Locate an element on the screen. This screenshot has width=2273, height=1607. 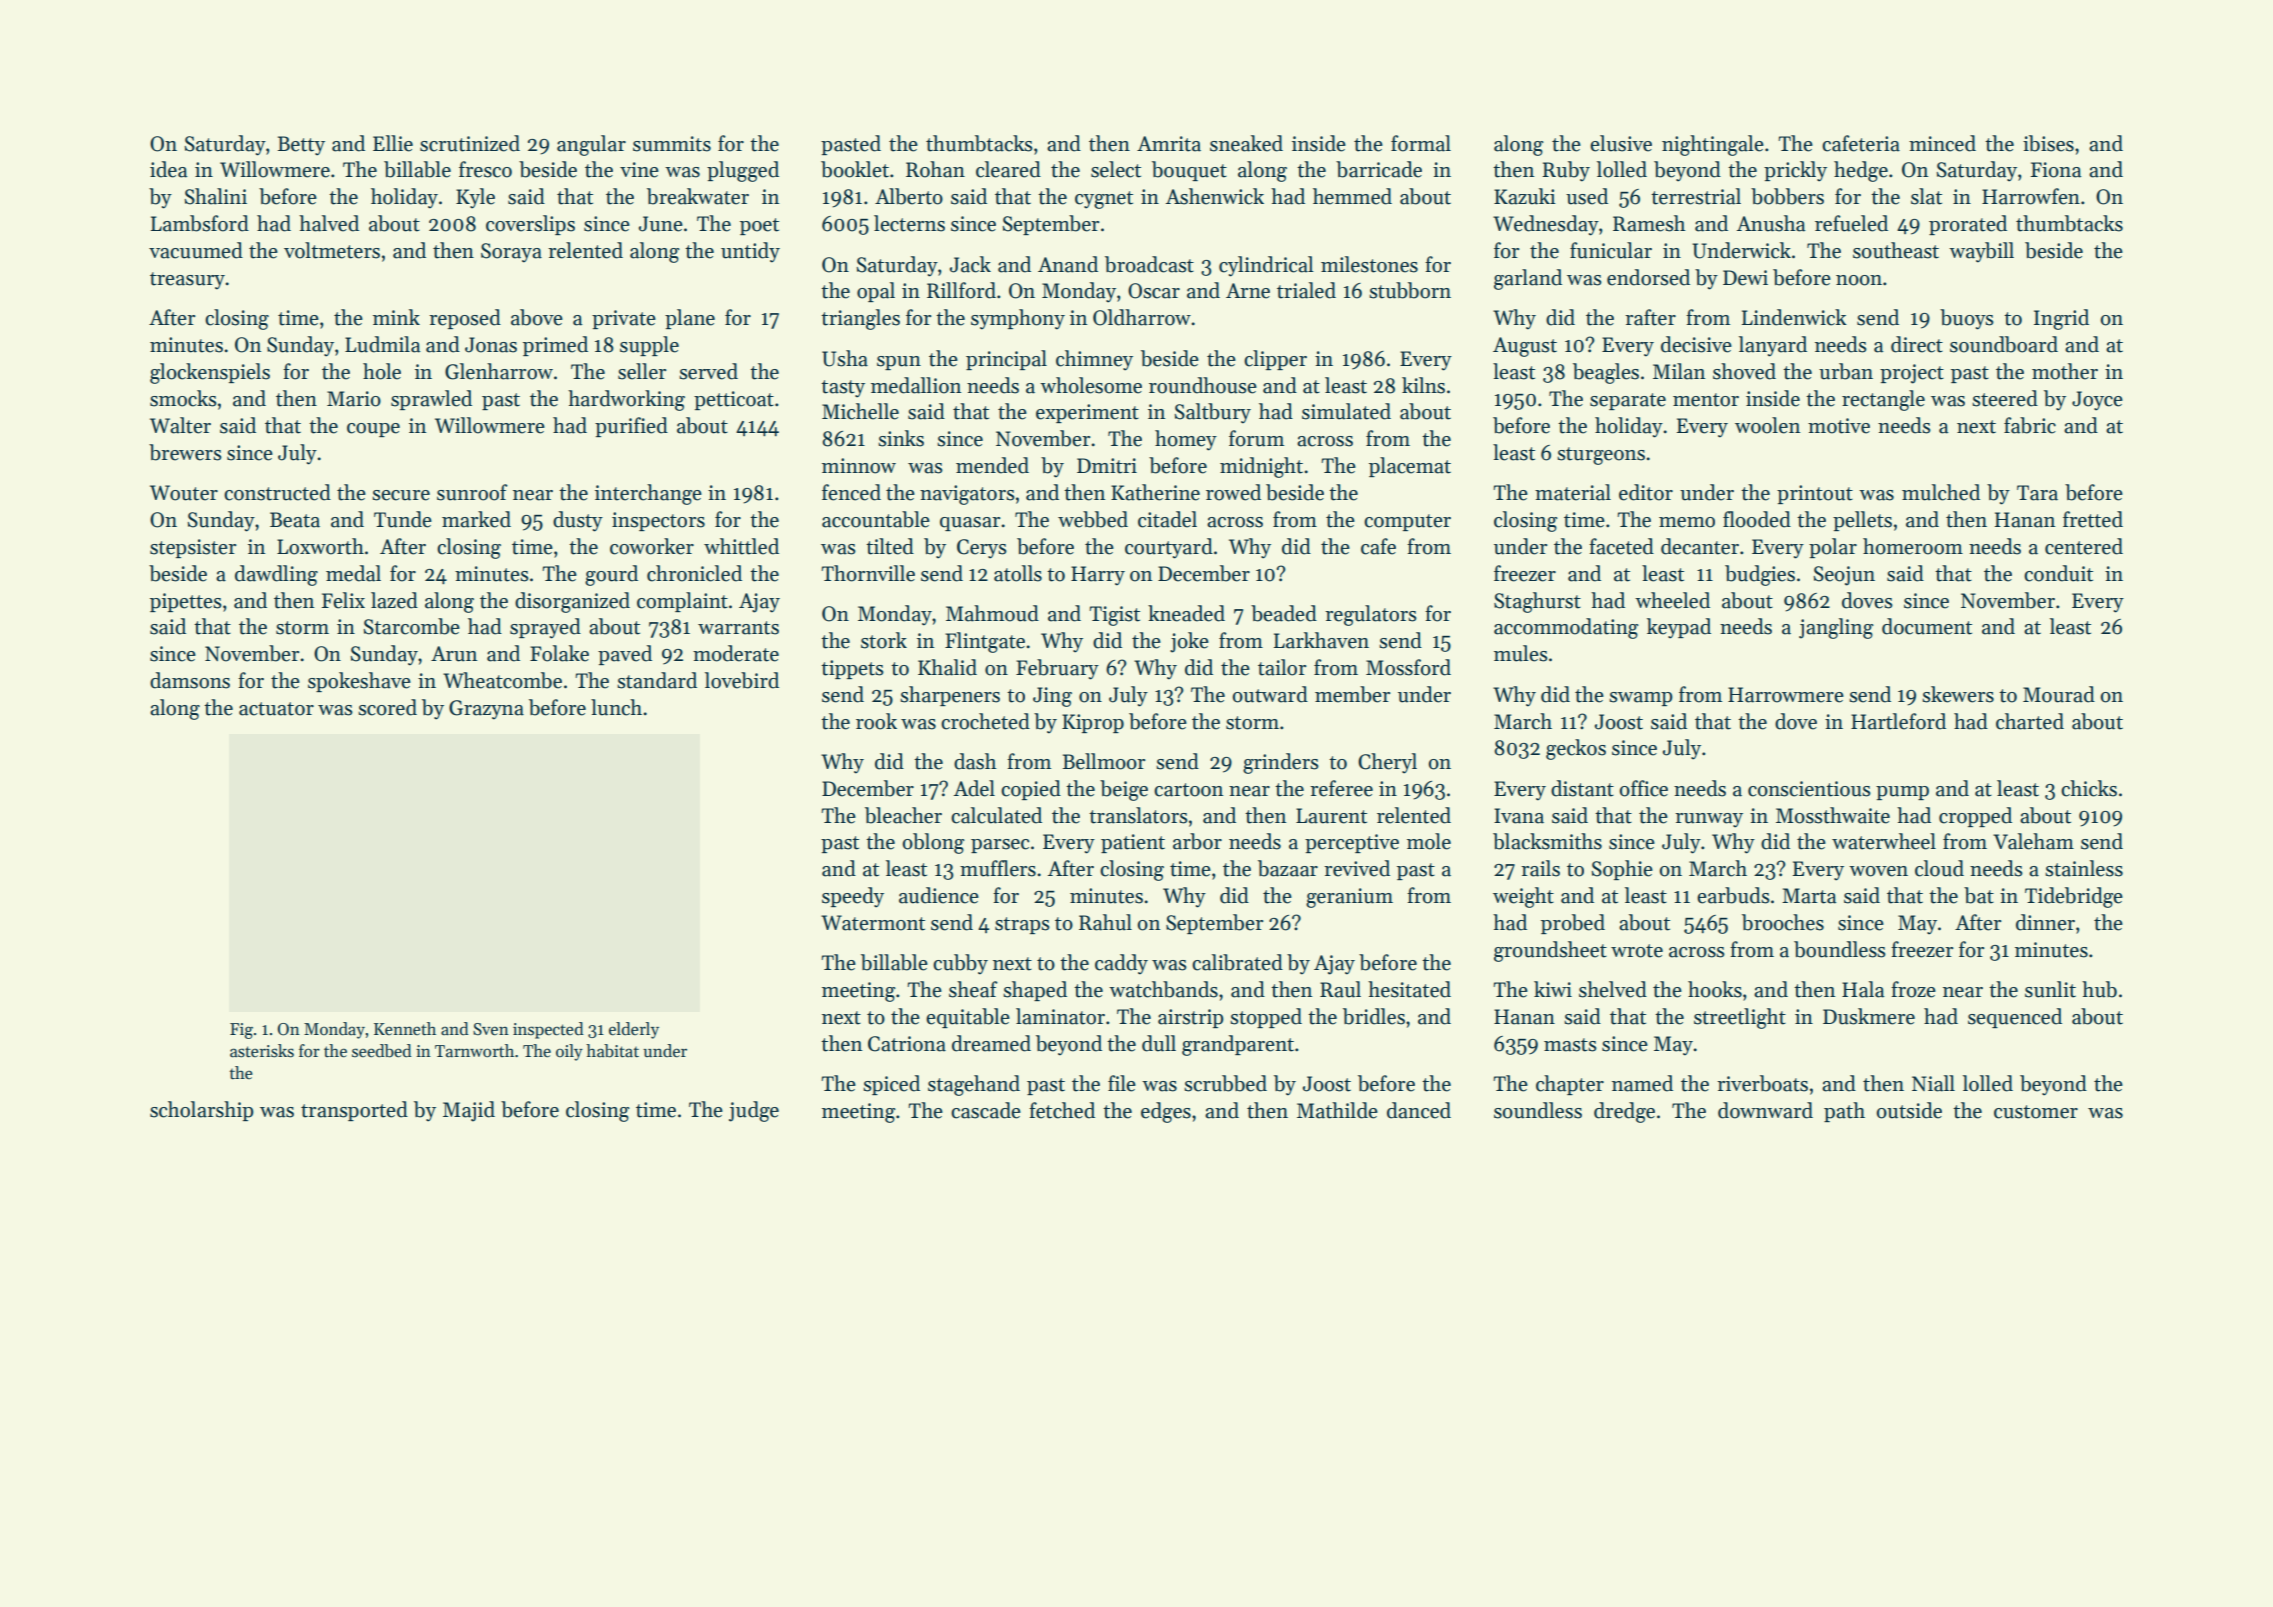
Mahmoud is located at coordinates (992, 613).
